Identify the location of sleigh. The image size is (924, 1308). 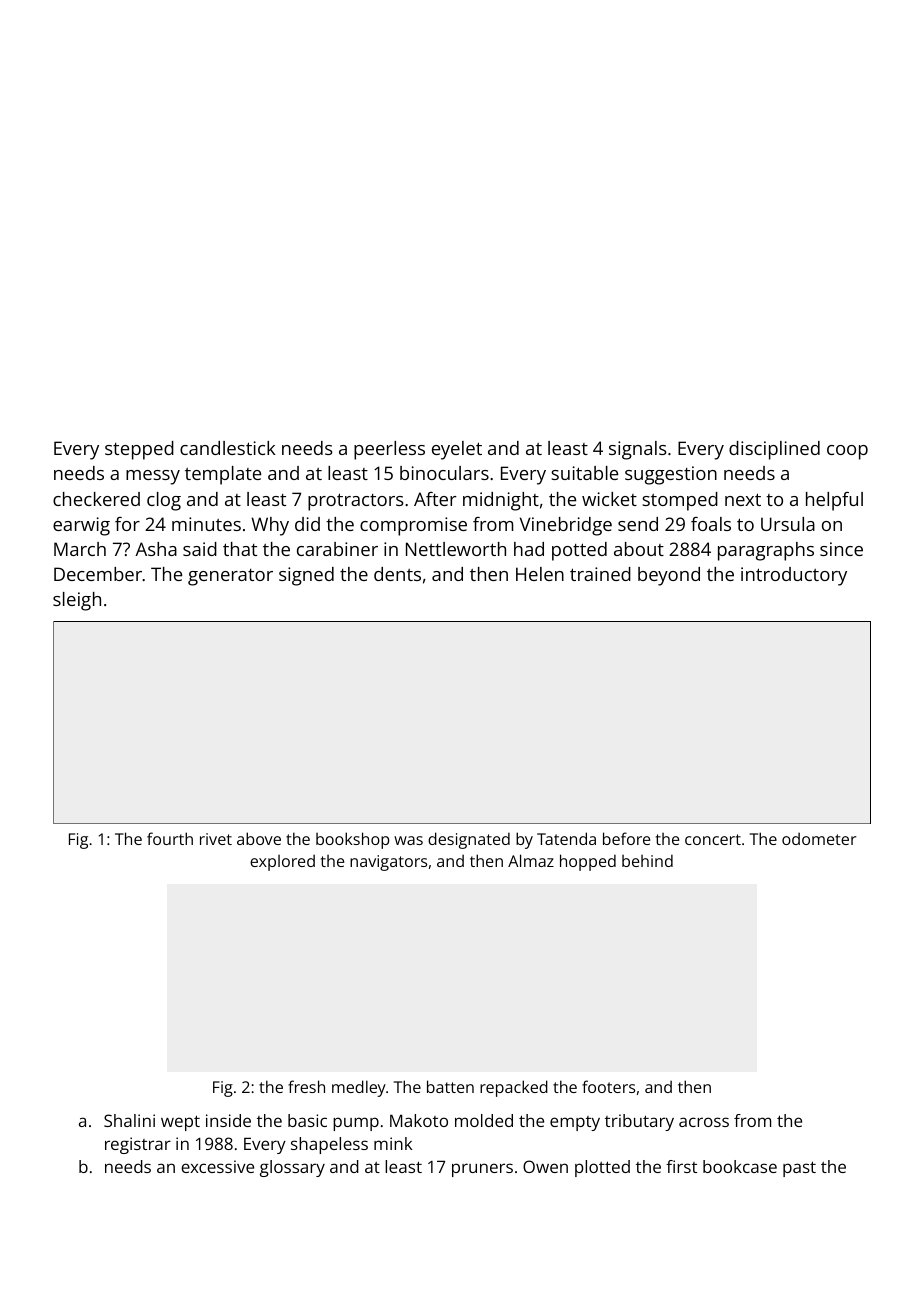
(77, 601).
